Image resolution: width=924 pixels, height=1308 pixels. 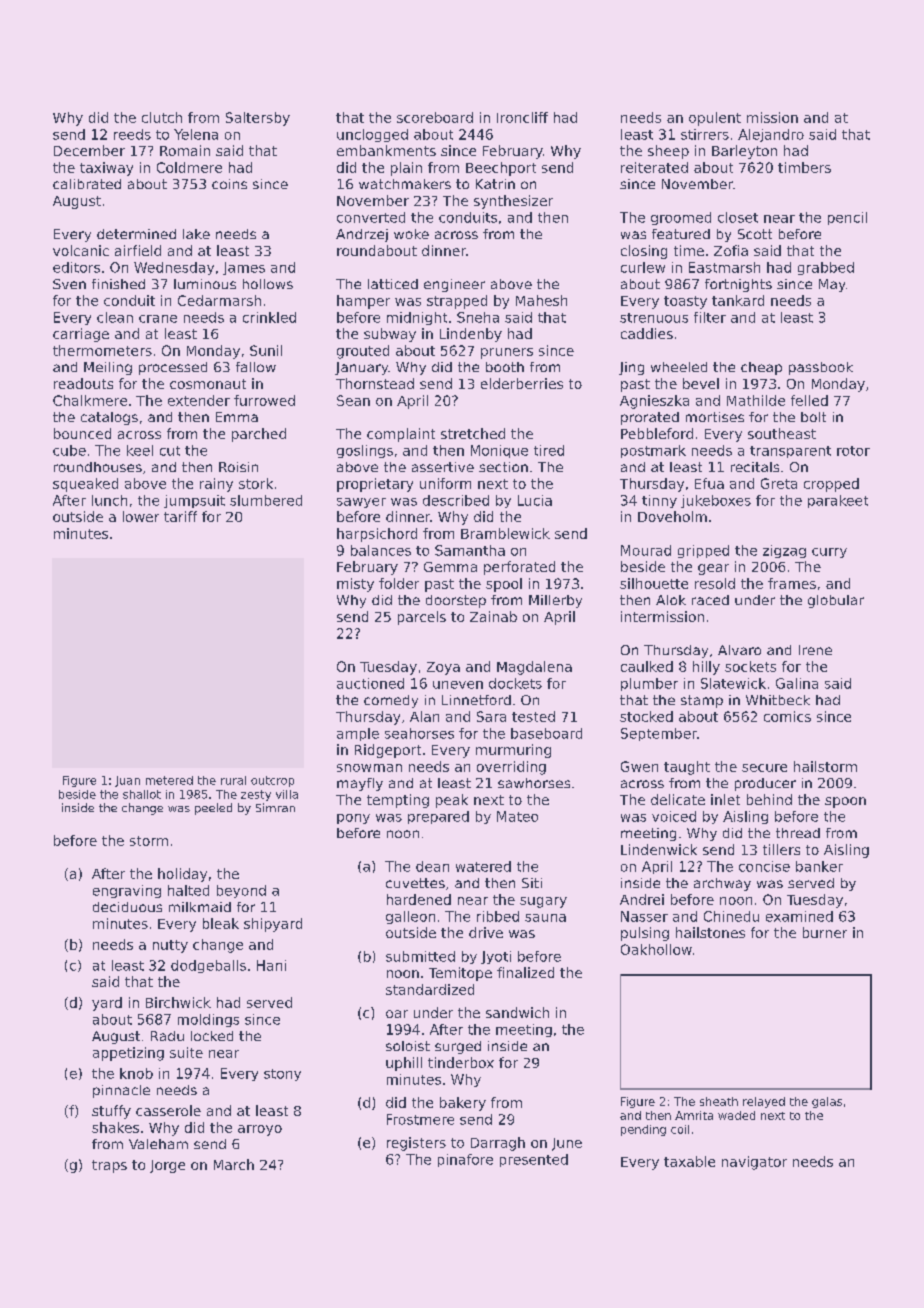 What do you see at coordinates (162, 117) in the image?
I see `clutch` at bounding box center [162, 117].
